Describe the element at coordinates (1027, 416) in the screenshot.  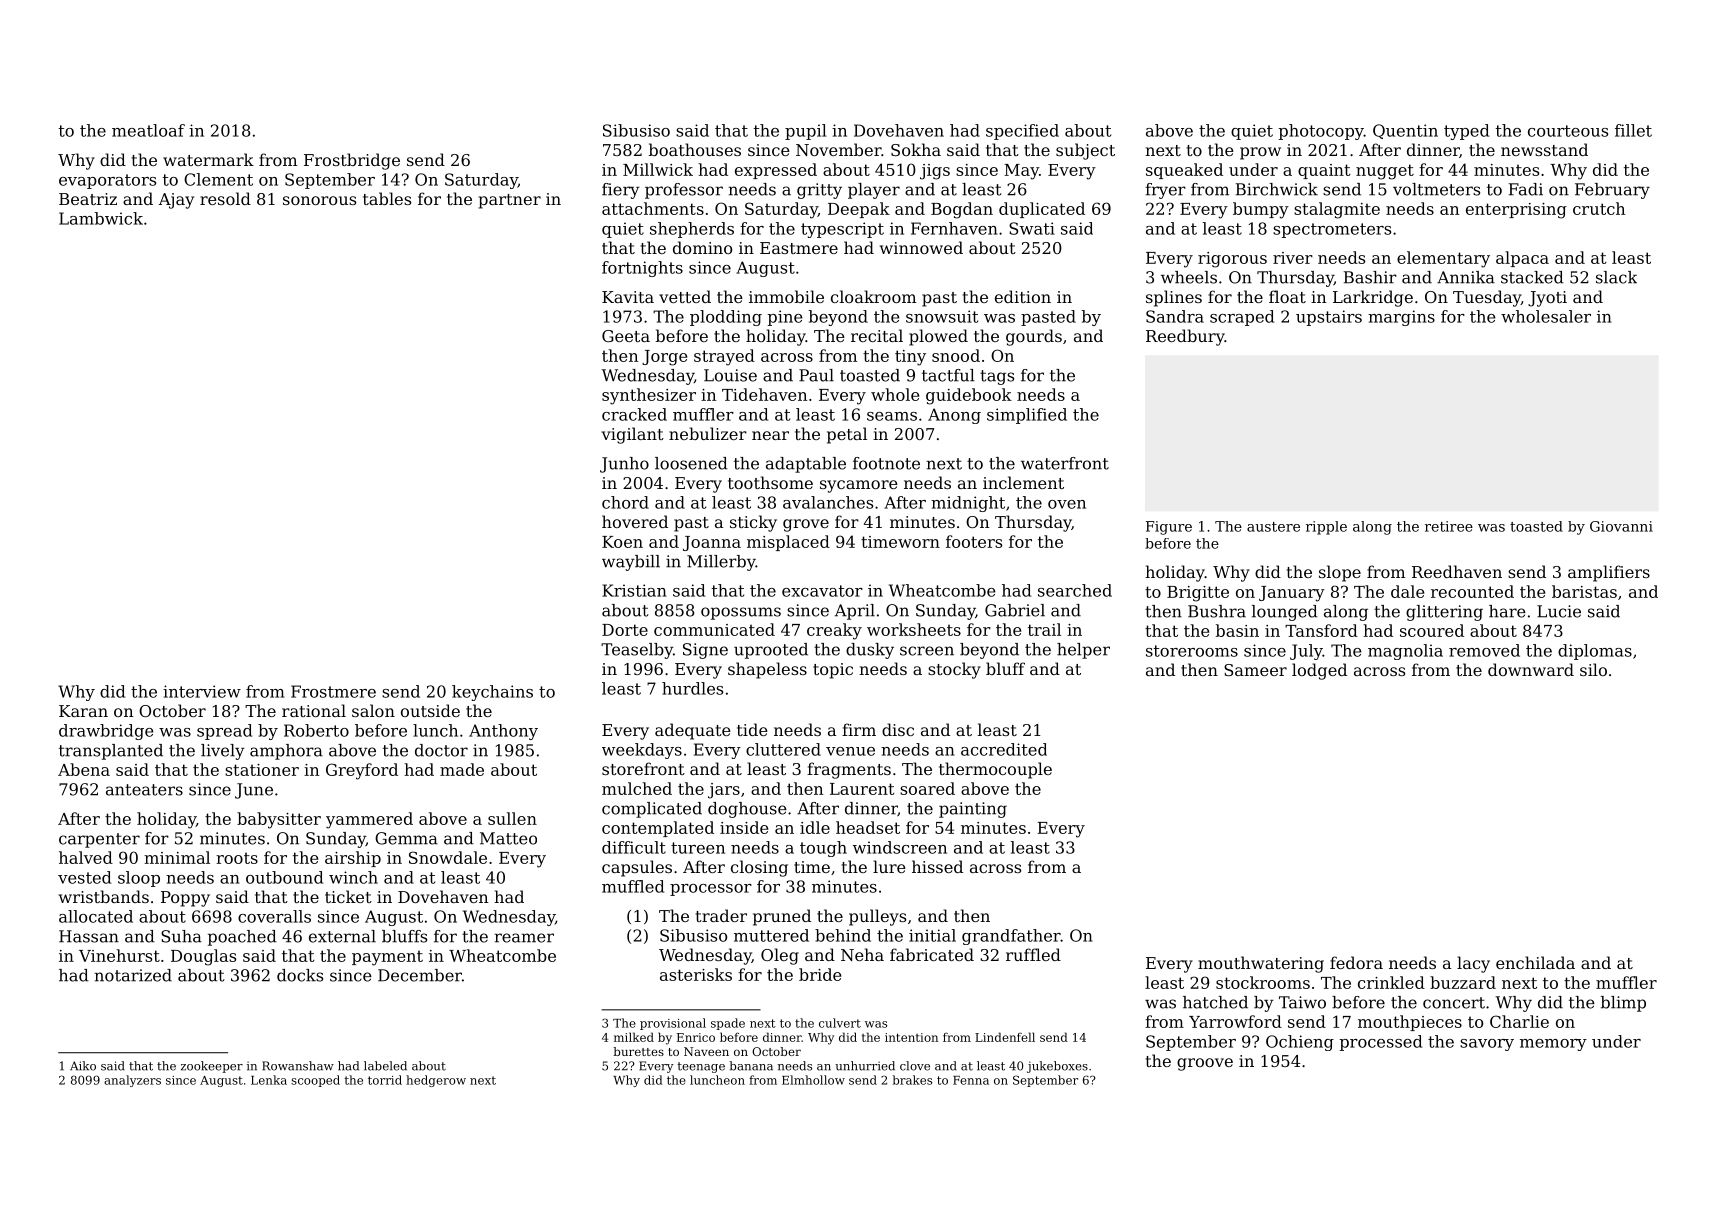
I see `simplified` at that location.
